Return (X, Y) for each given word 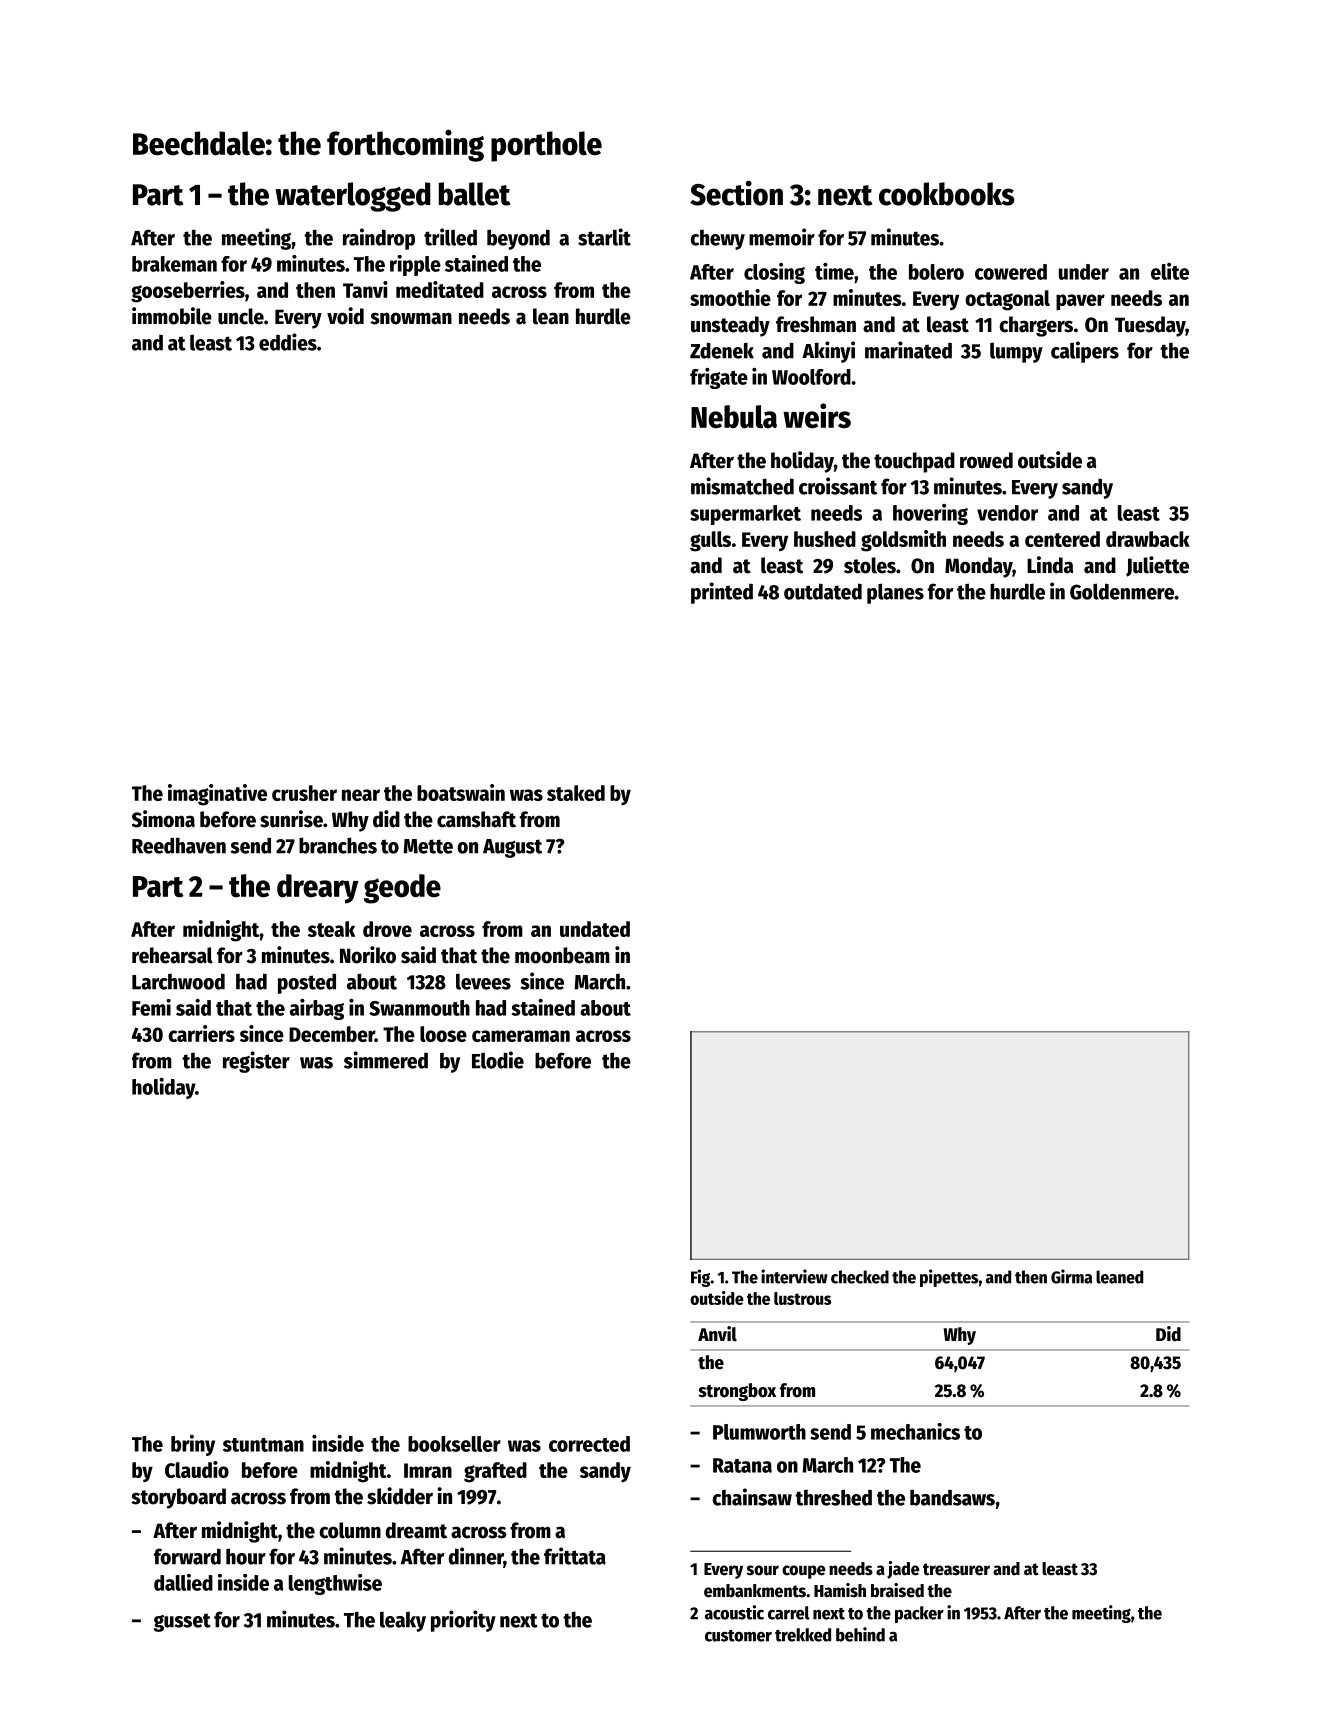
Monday (978, 567)
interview (794, 1276)
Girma (1071, 1276)
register (256, 1062)
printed (722, 593)
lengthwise (335, 1584)
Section (736, 193)
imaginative (217, 795)
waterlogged (353, 197)
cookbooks (947, 194)
